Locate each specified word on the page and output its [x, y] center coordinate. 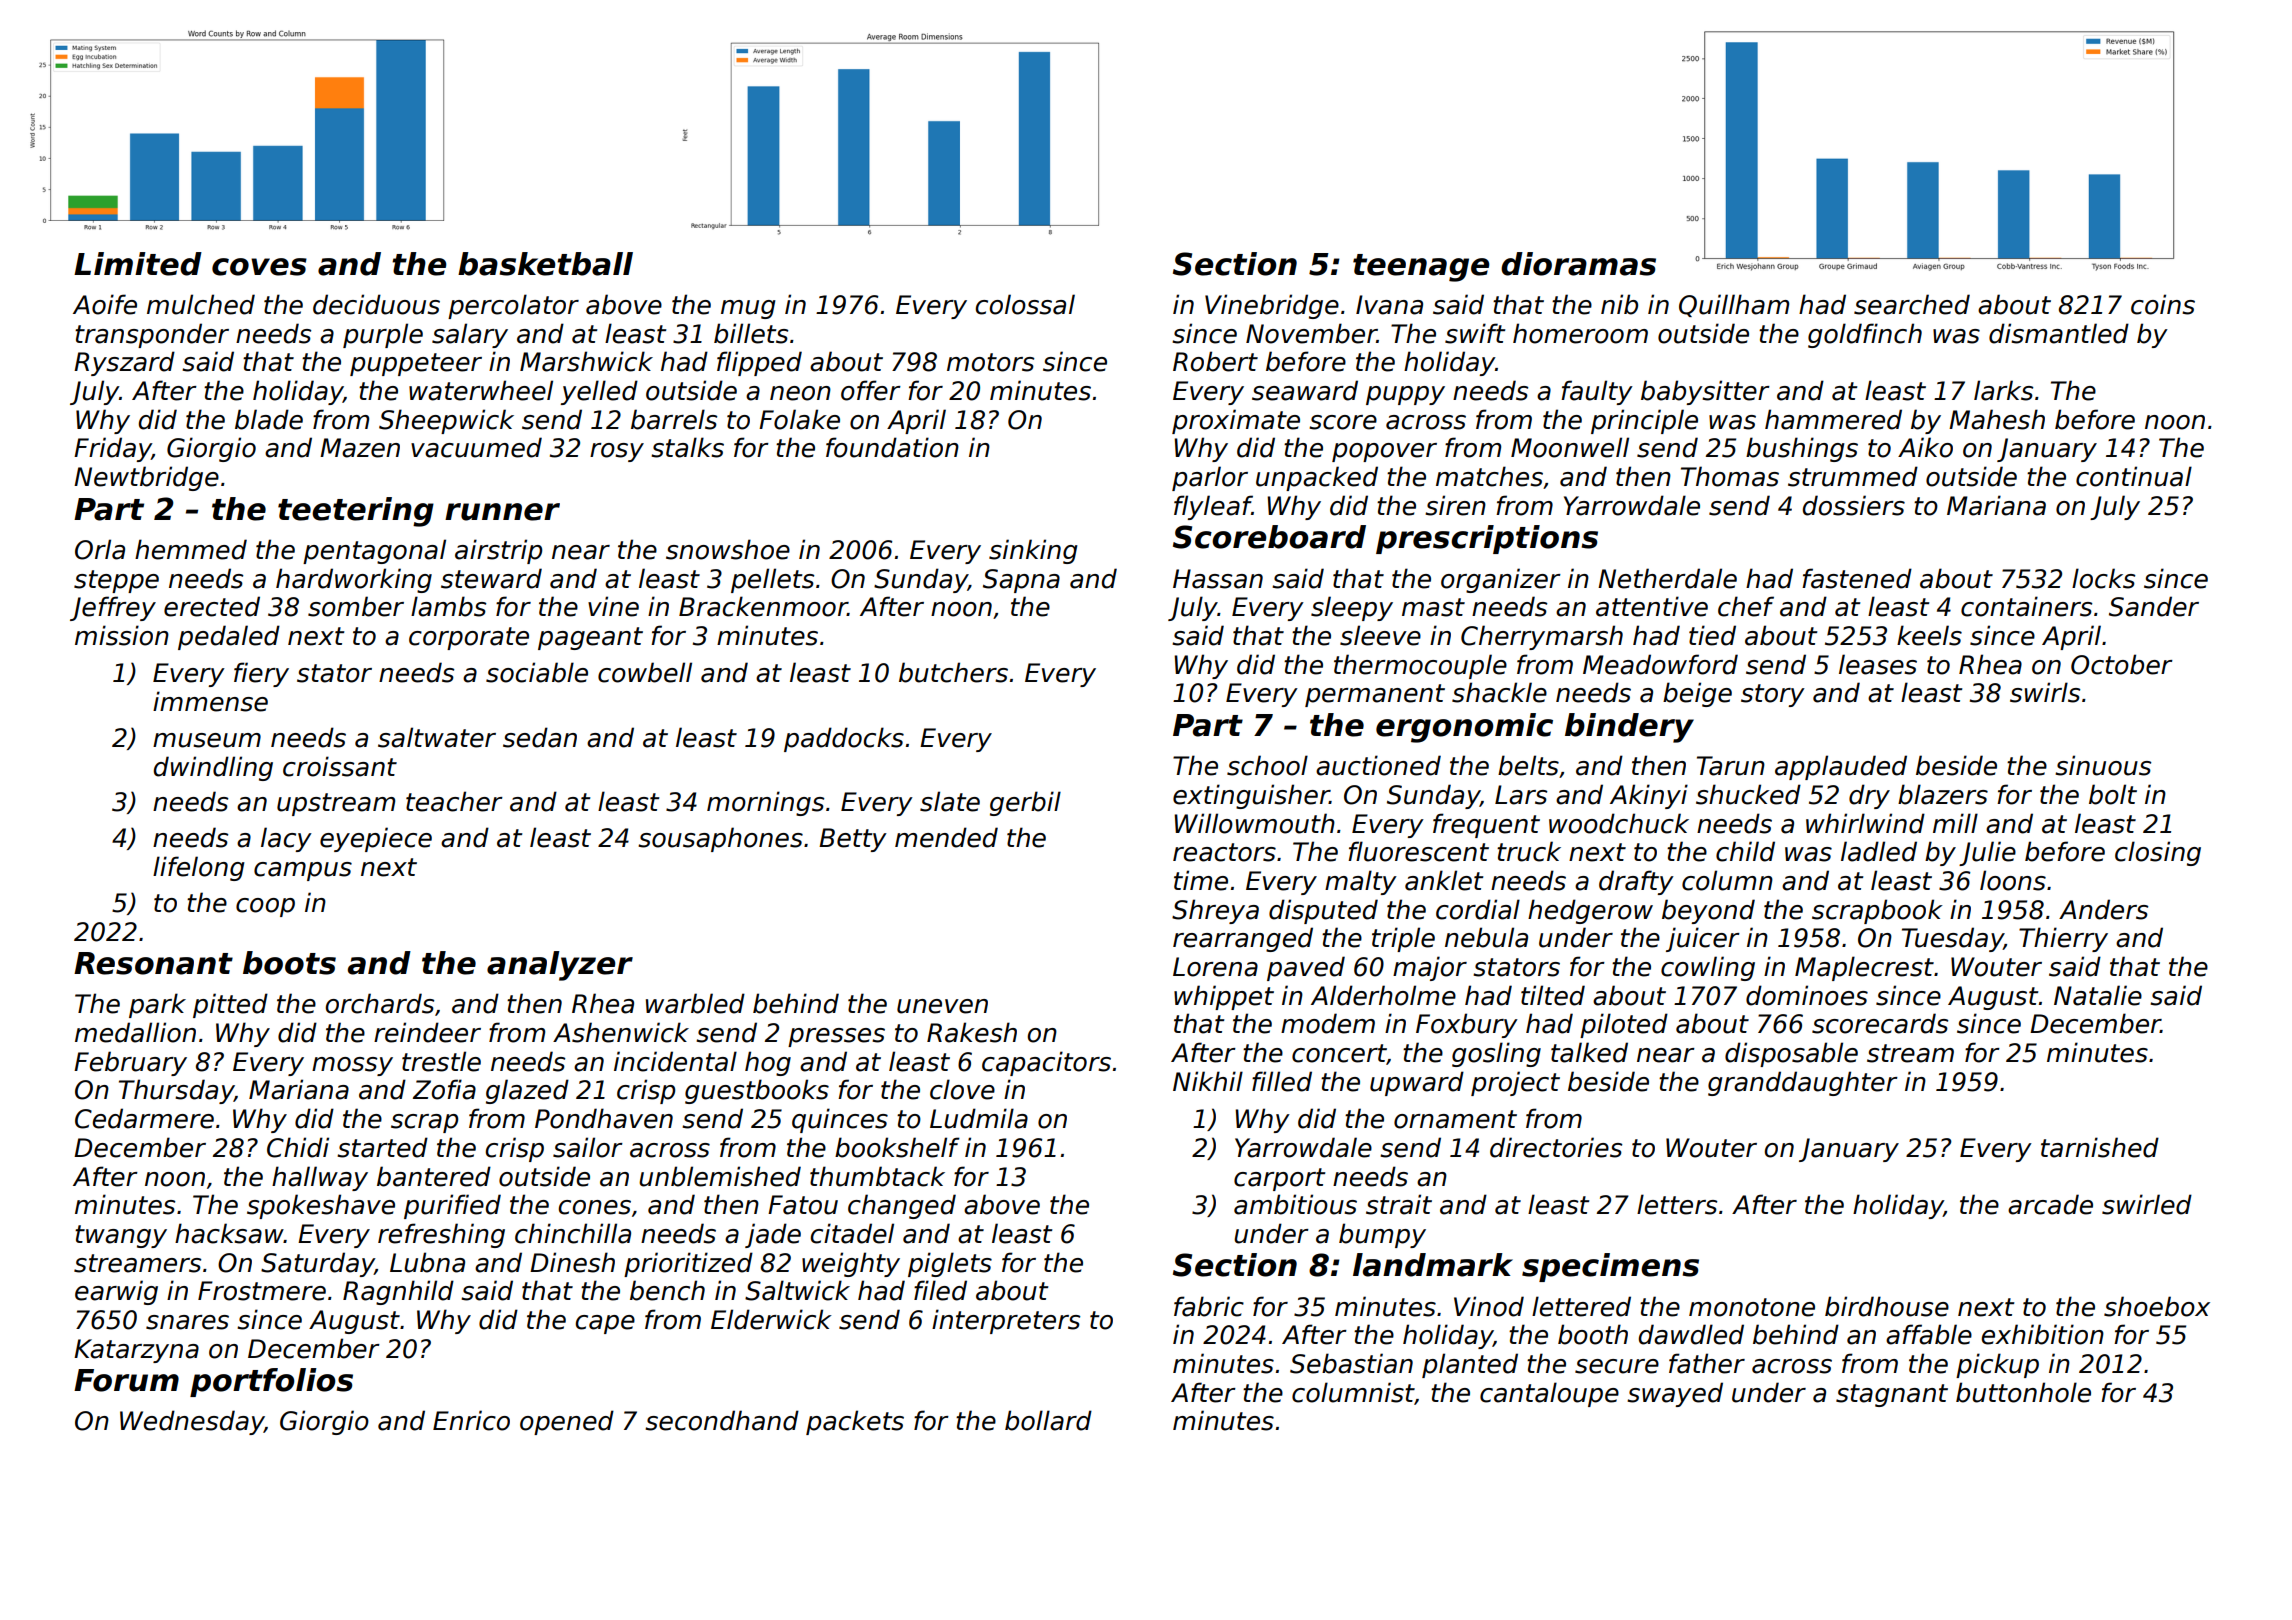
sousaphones [720, 839]
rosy [617, 452]
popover [1384, 452]
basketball [545, 264]
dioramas [1578, 264]
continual [2134, 476]
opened [567, 1422]
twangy [121, 1236]
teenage [1421, 268]
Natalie [2098, 995]
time [1201, 880]
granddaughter [1803, 1083]
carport [1279, 1179]
